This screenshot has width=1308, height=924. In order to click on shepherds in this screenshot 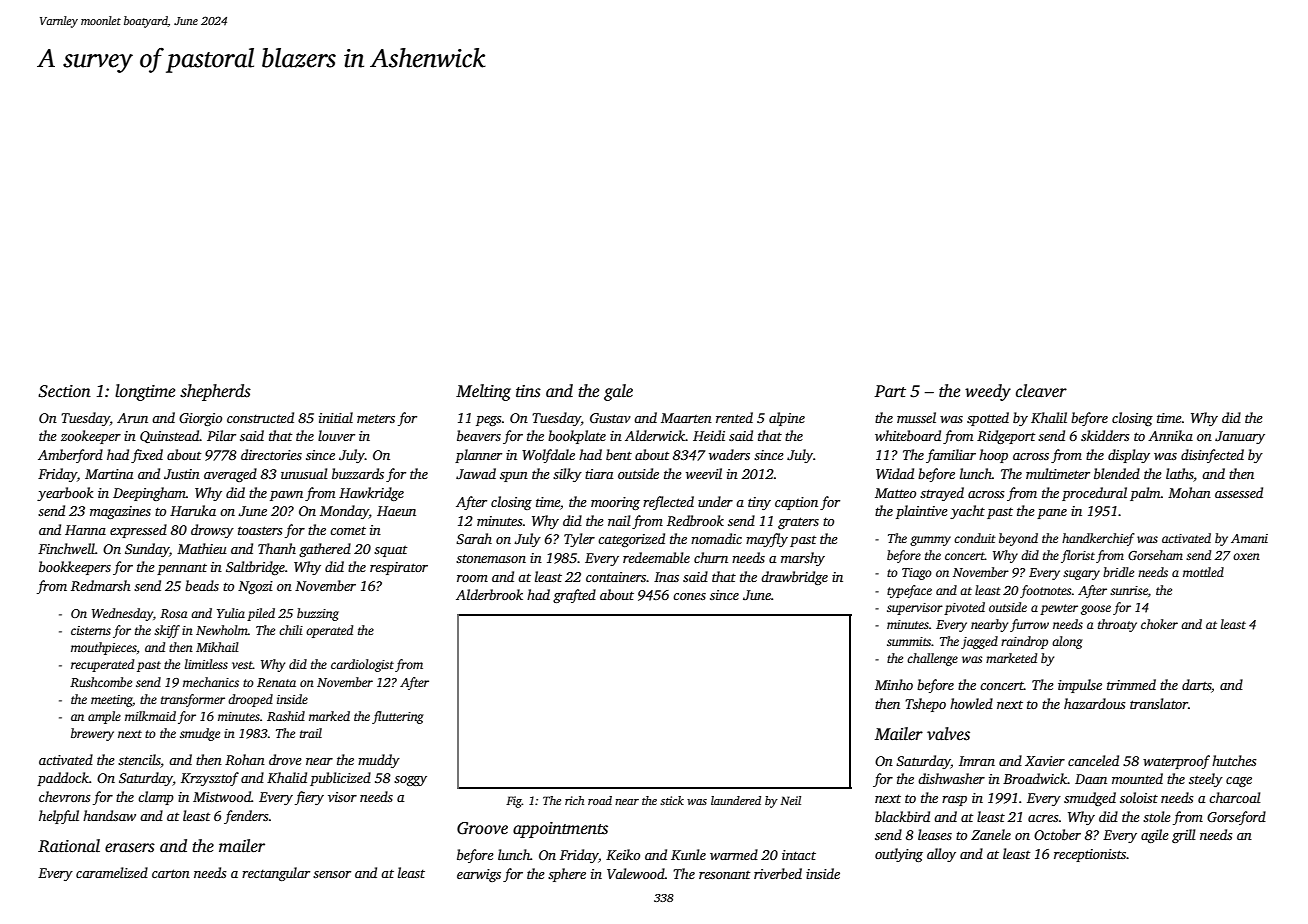, I will do `click(215, 392)`.
